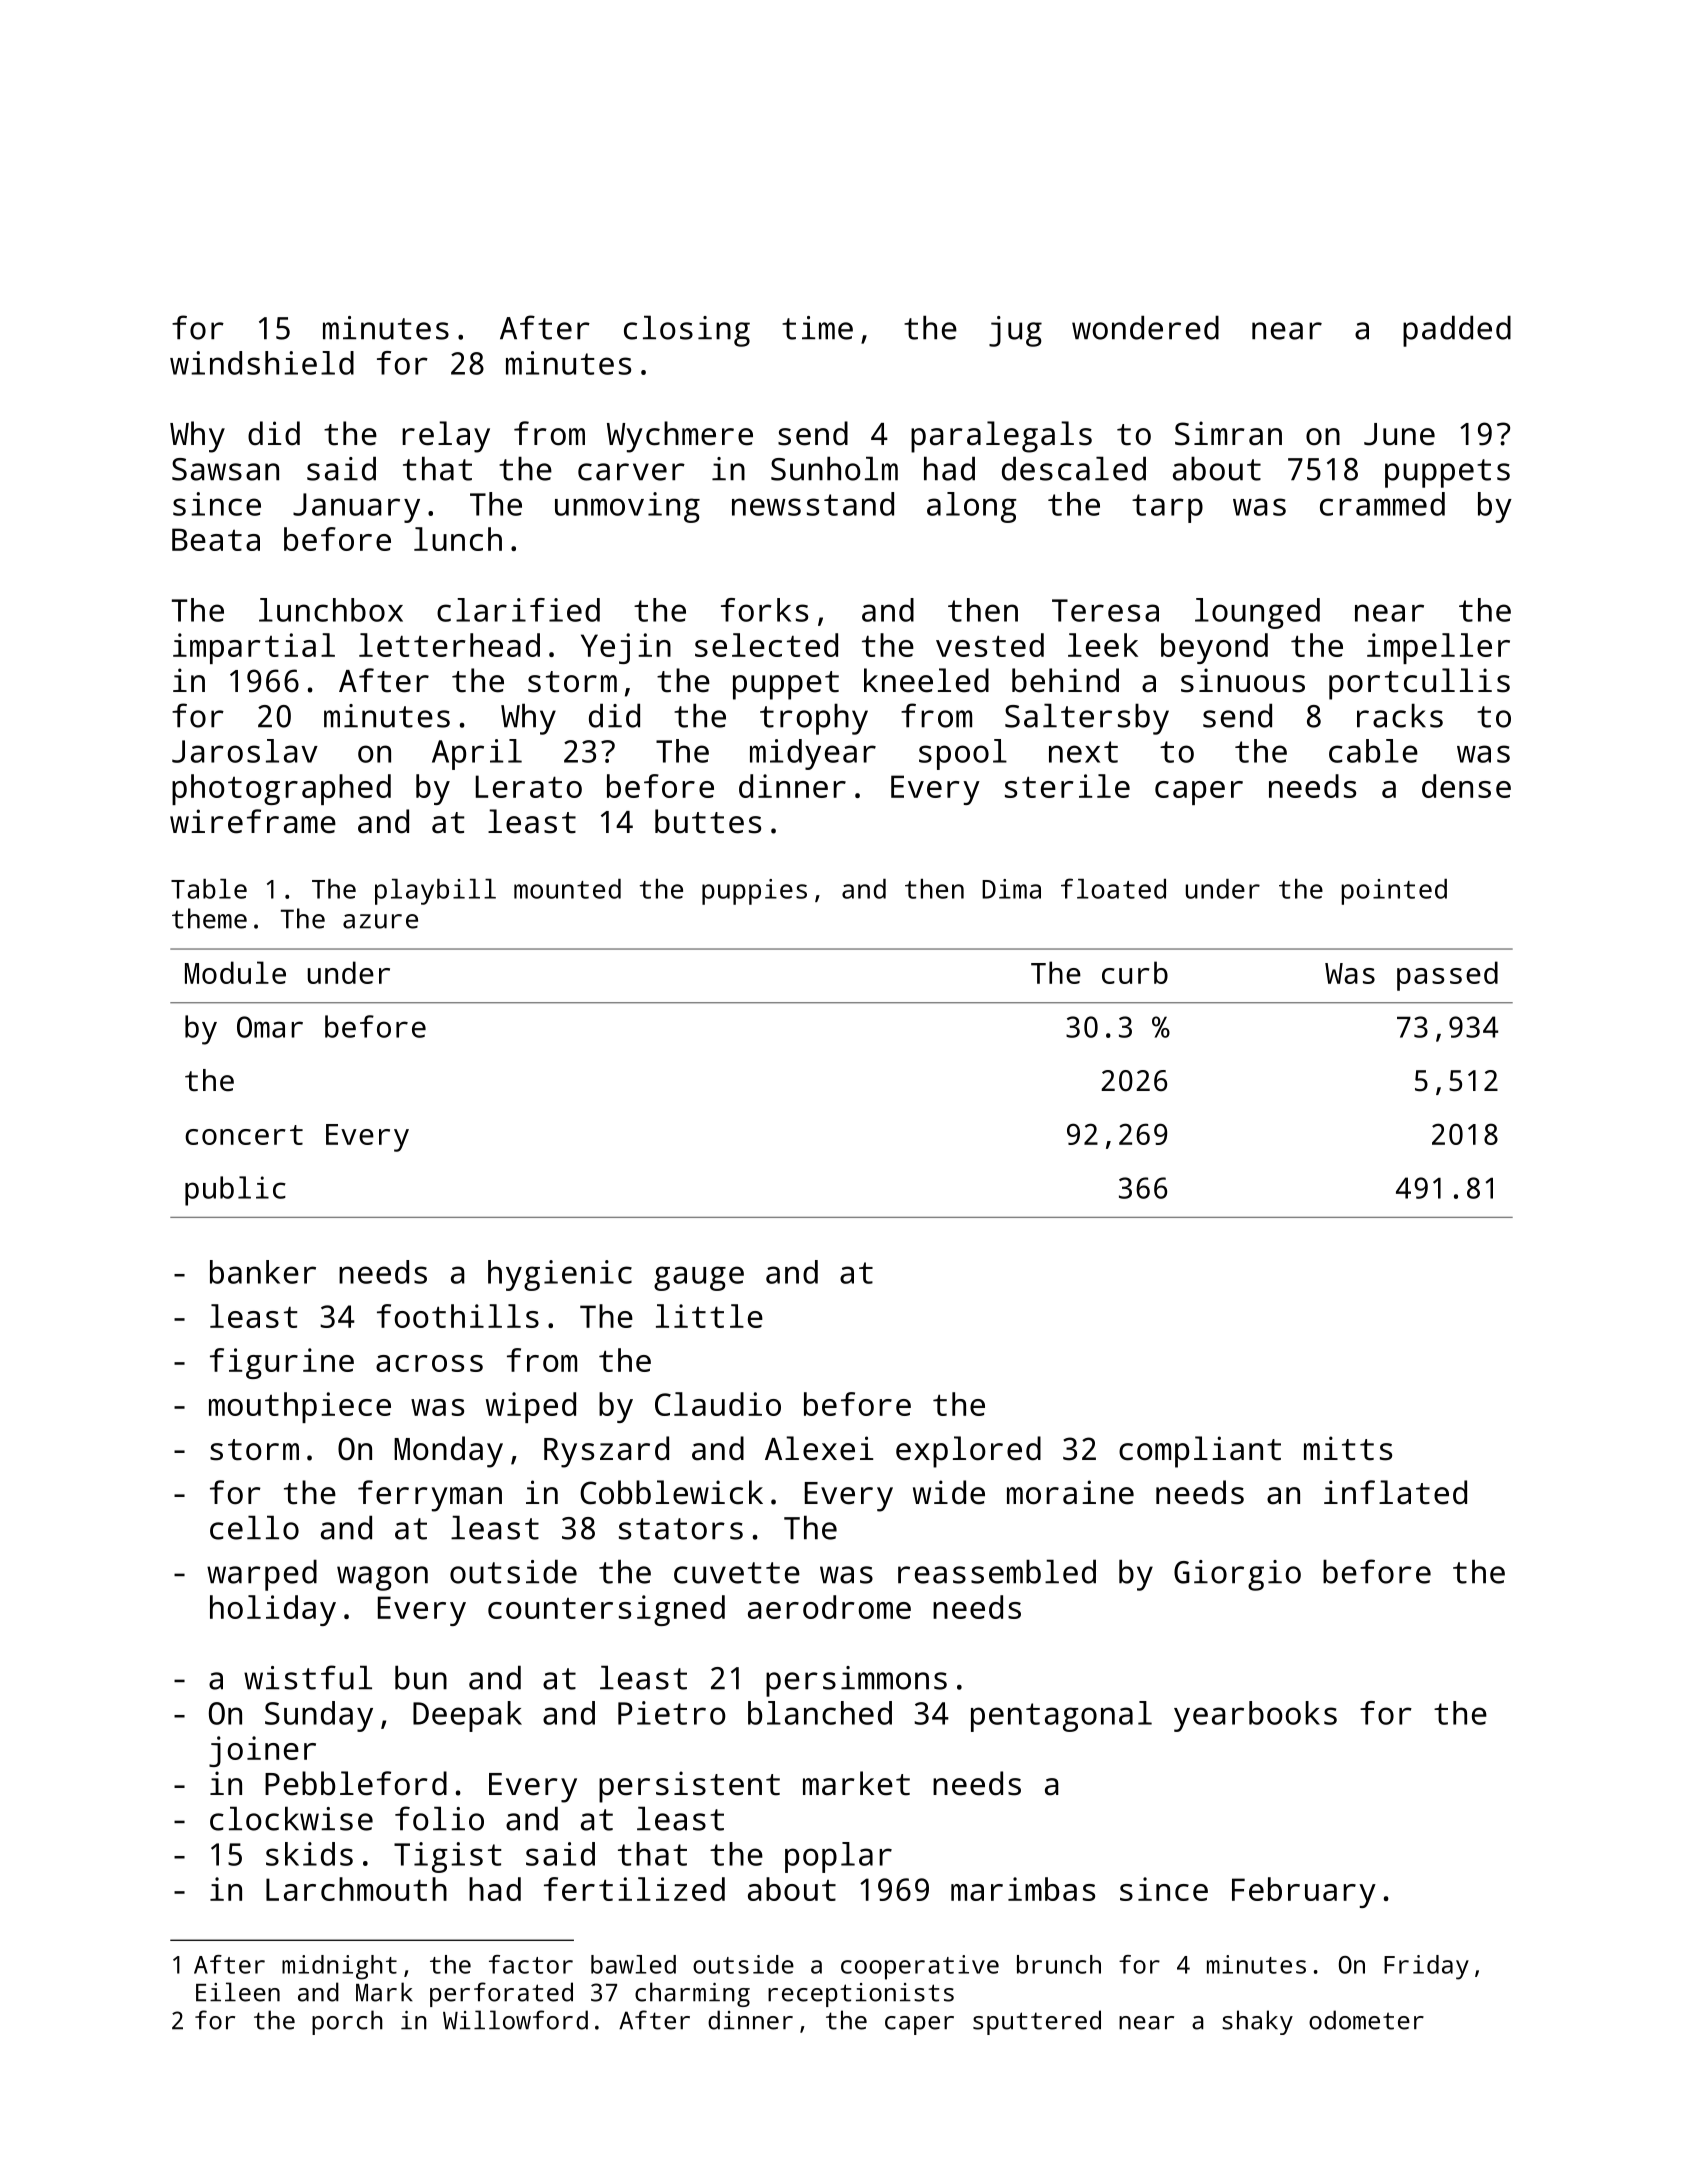 The image size is (1683, 2178). What do you see at coordinates (1167, 508) in the page?
I see `tarp` at bounding box center [1167, 508].
